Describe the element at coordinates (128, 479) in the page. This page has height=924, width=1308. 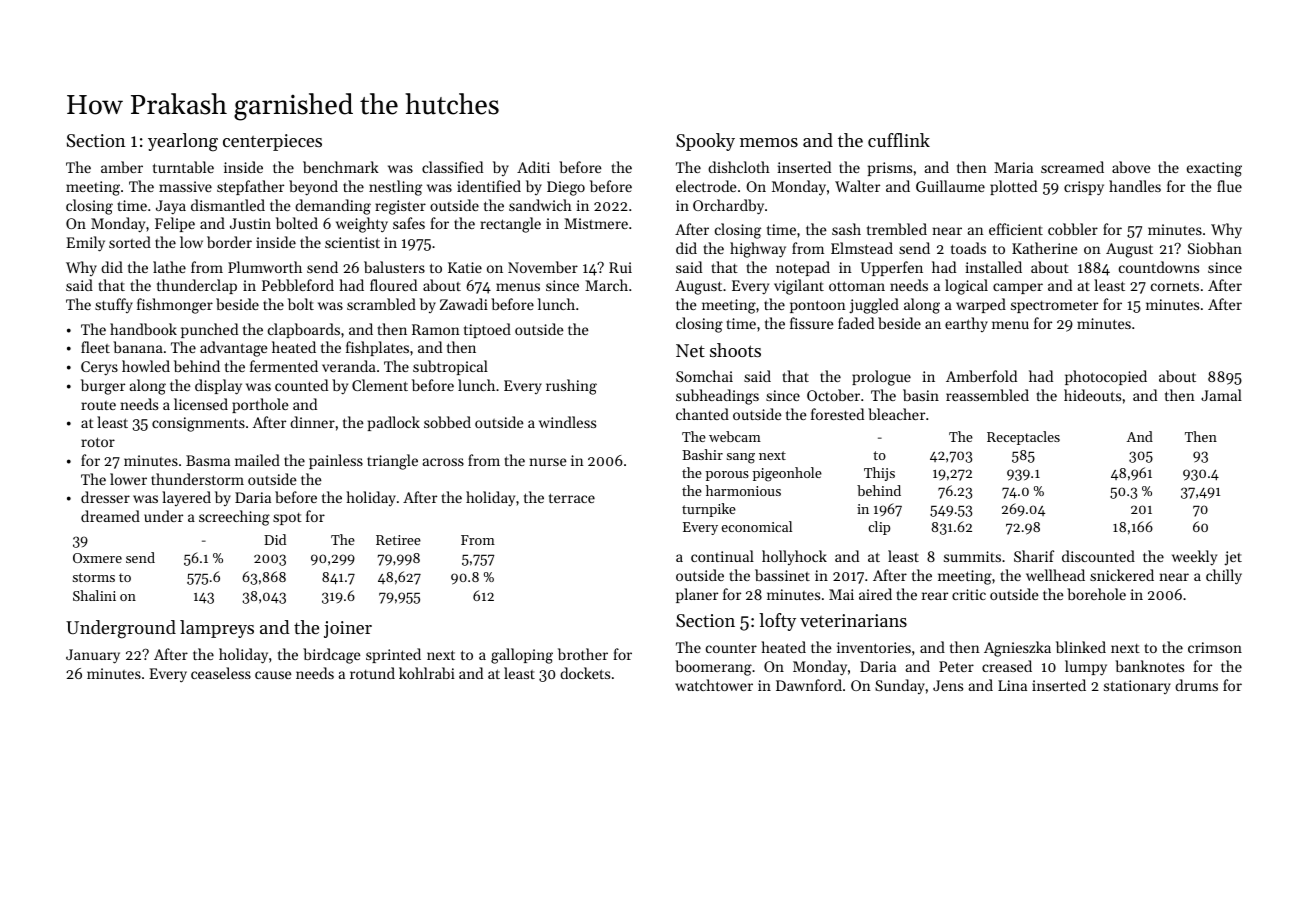
I see `lower` at that location.
